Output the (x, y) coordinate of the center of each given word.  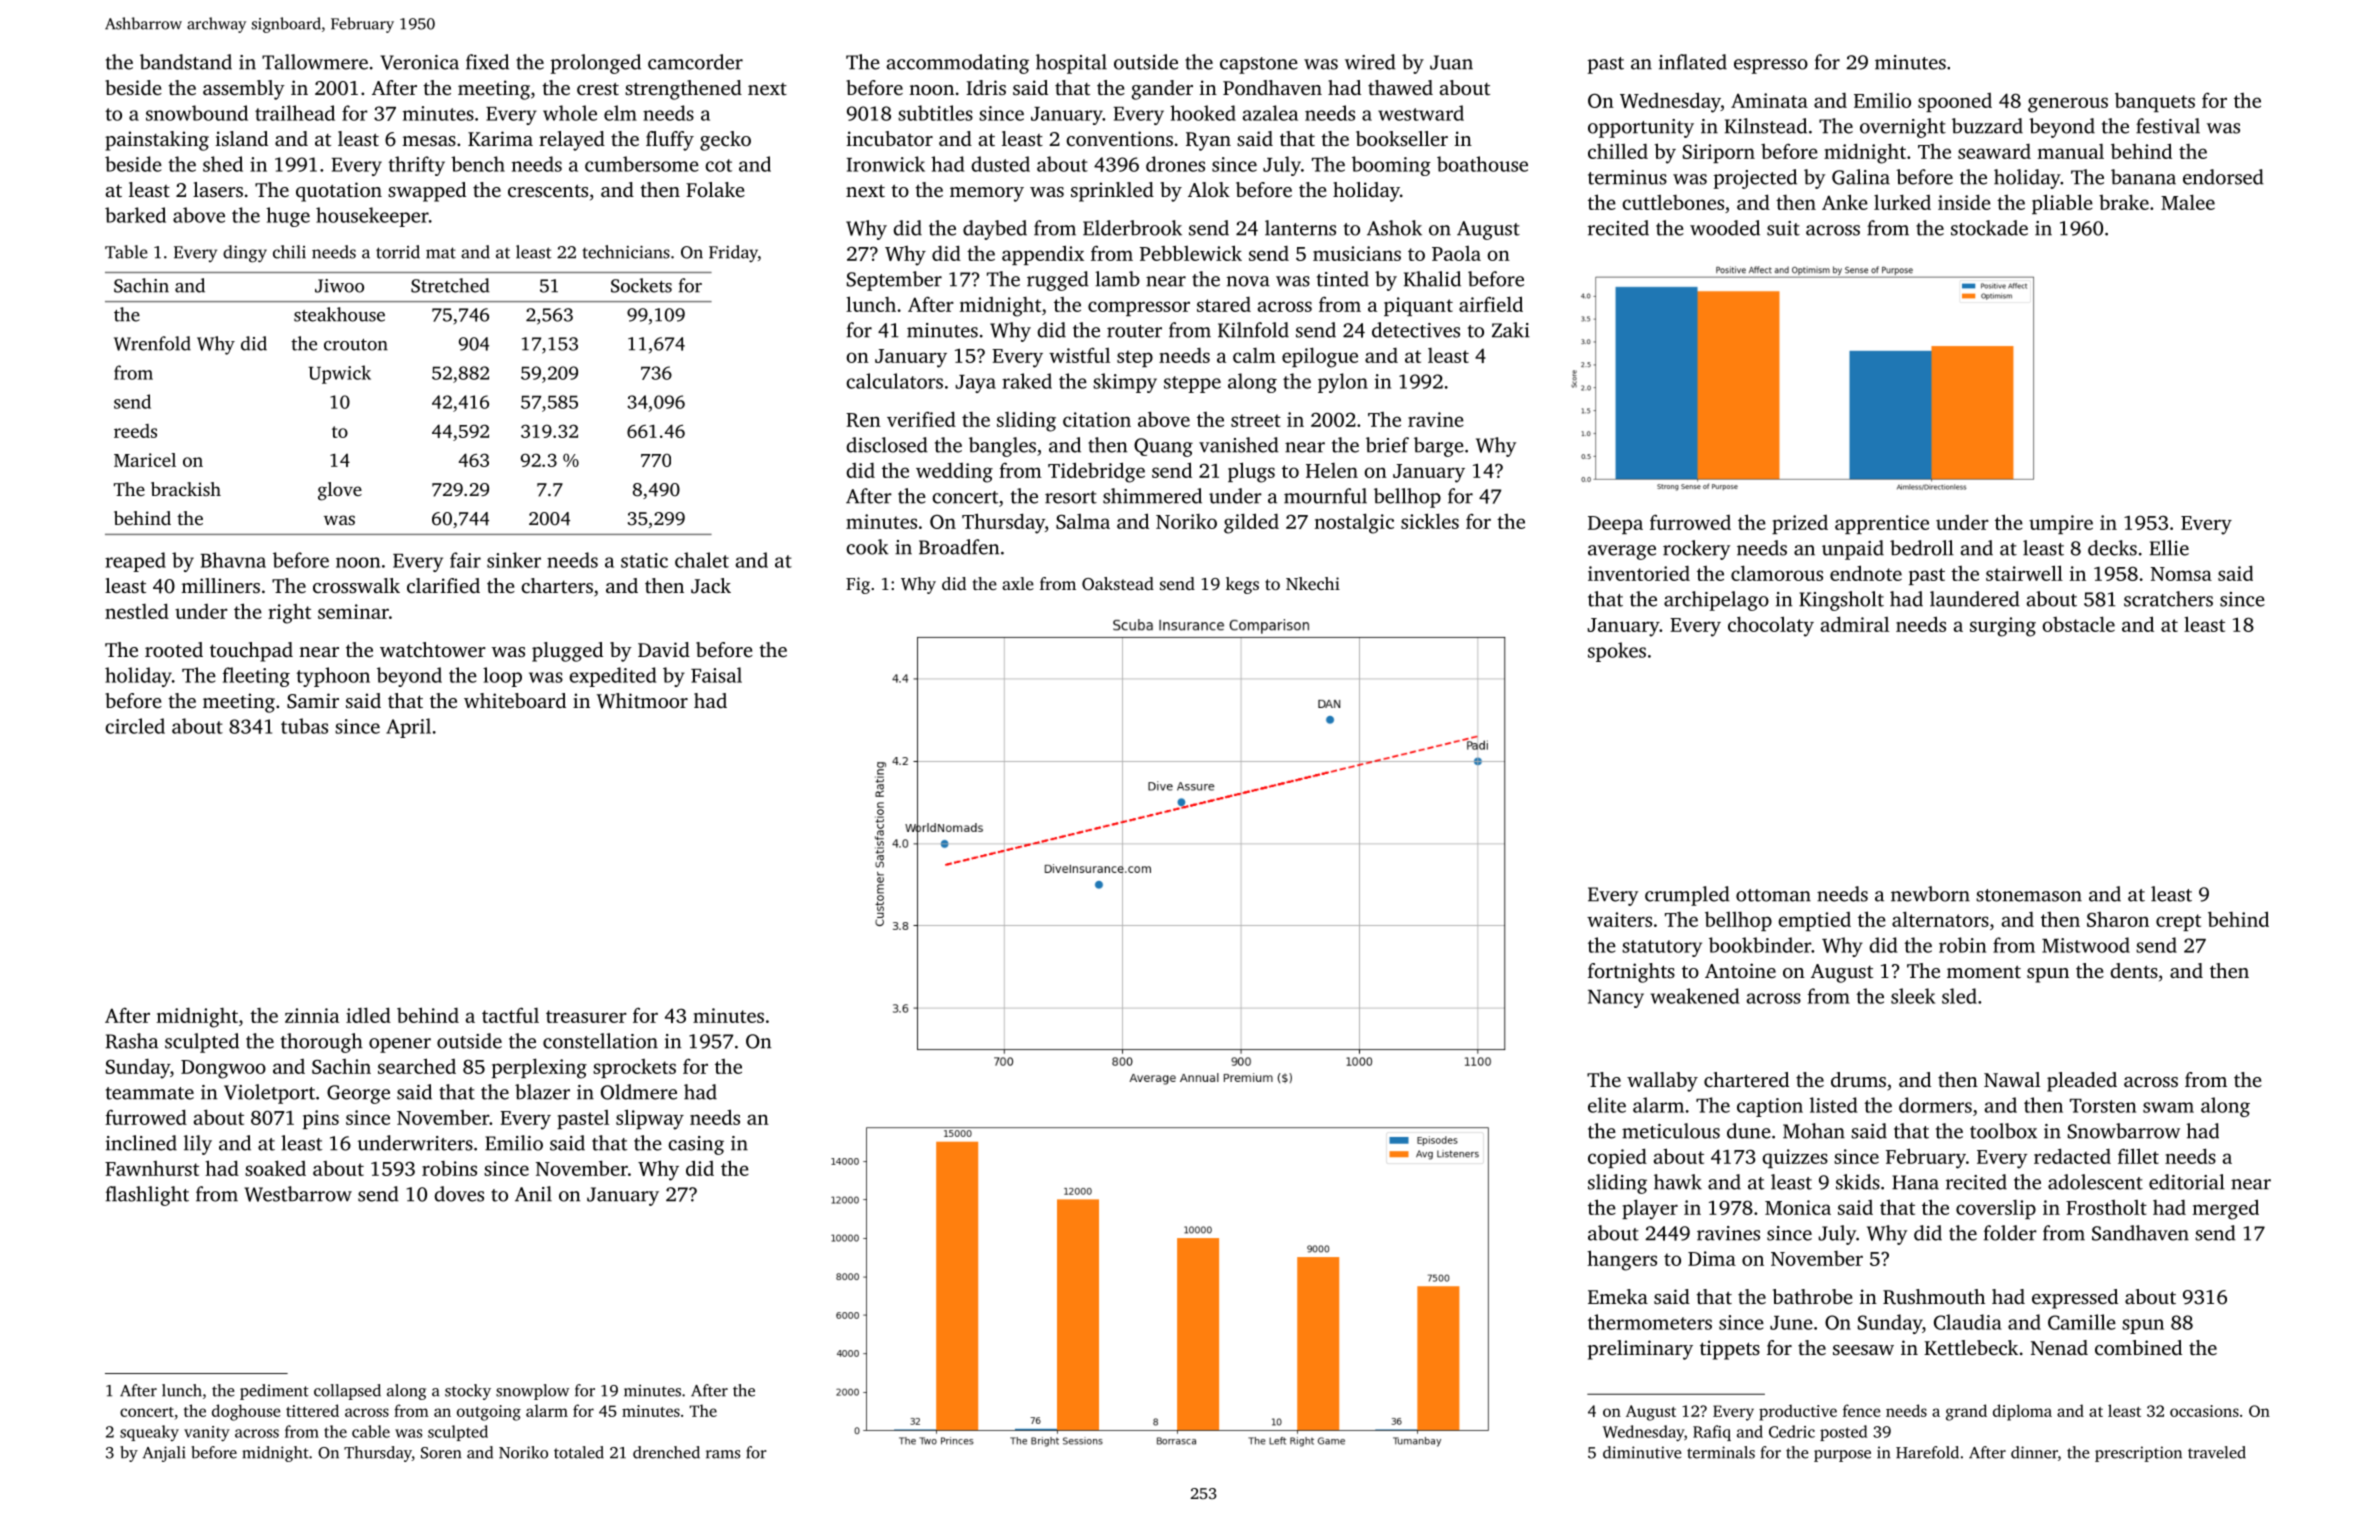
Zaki (1511, 330)
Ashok (1394, 228)
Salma (1083, 521)
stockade (1989, 228)
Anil (533, 1194)
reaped (135, 562)
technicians (626, 252)
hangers (1622, 1260)
